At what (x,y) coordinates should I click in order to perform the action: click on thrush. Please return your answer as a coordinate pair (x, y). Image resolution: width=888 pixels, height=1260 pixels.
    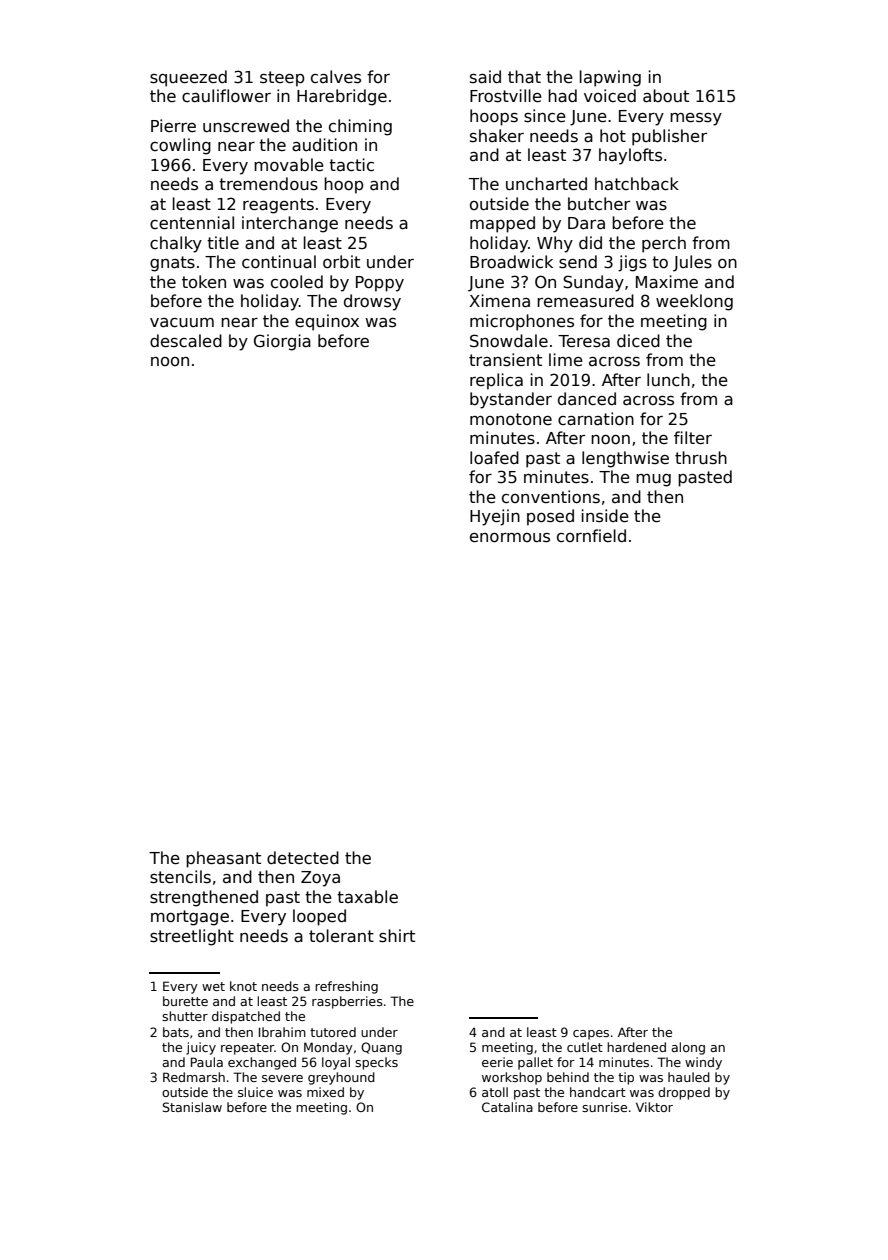
    Looking at the image, I should click on (701, 457).
